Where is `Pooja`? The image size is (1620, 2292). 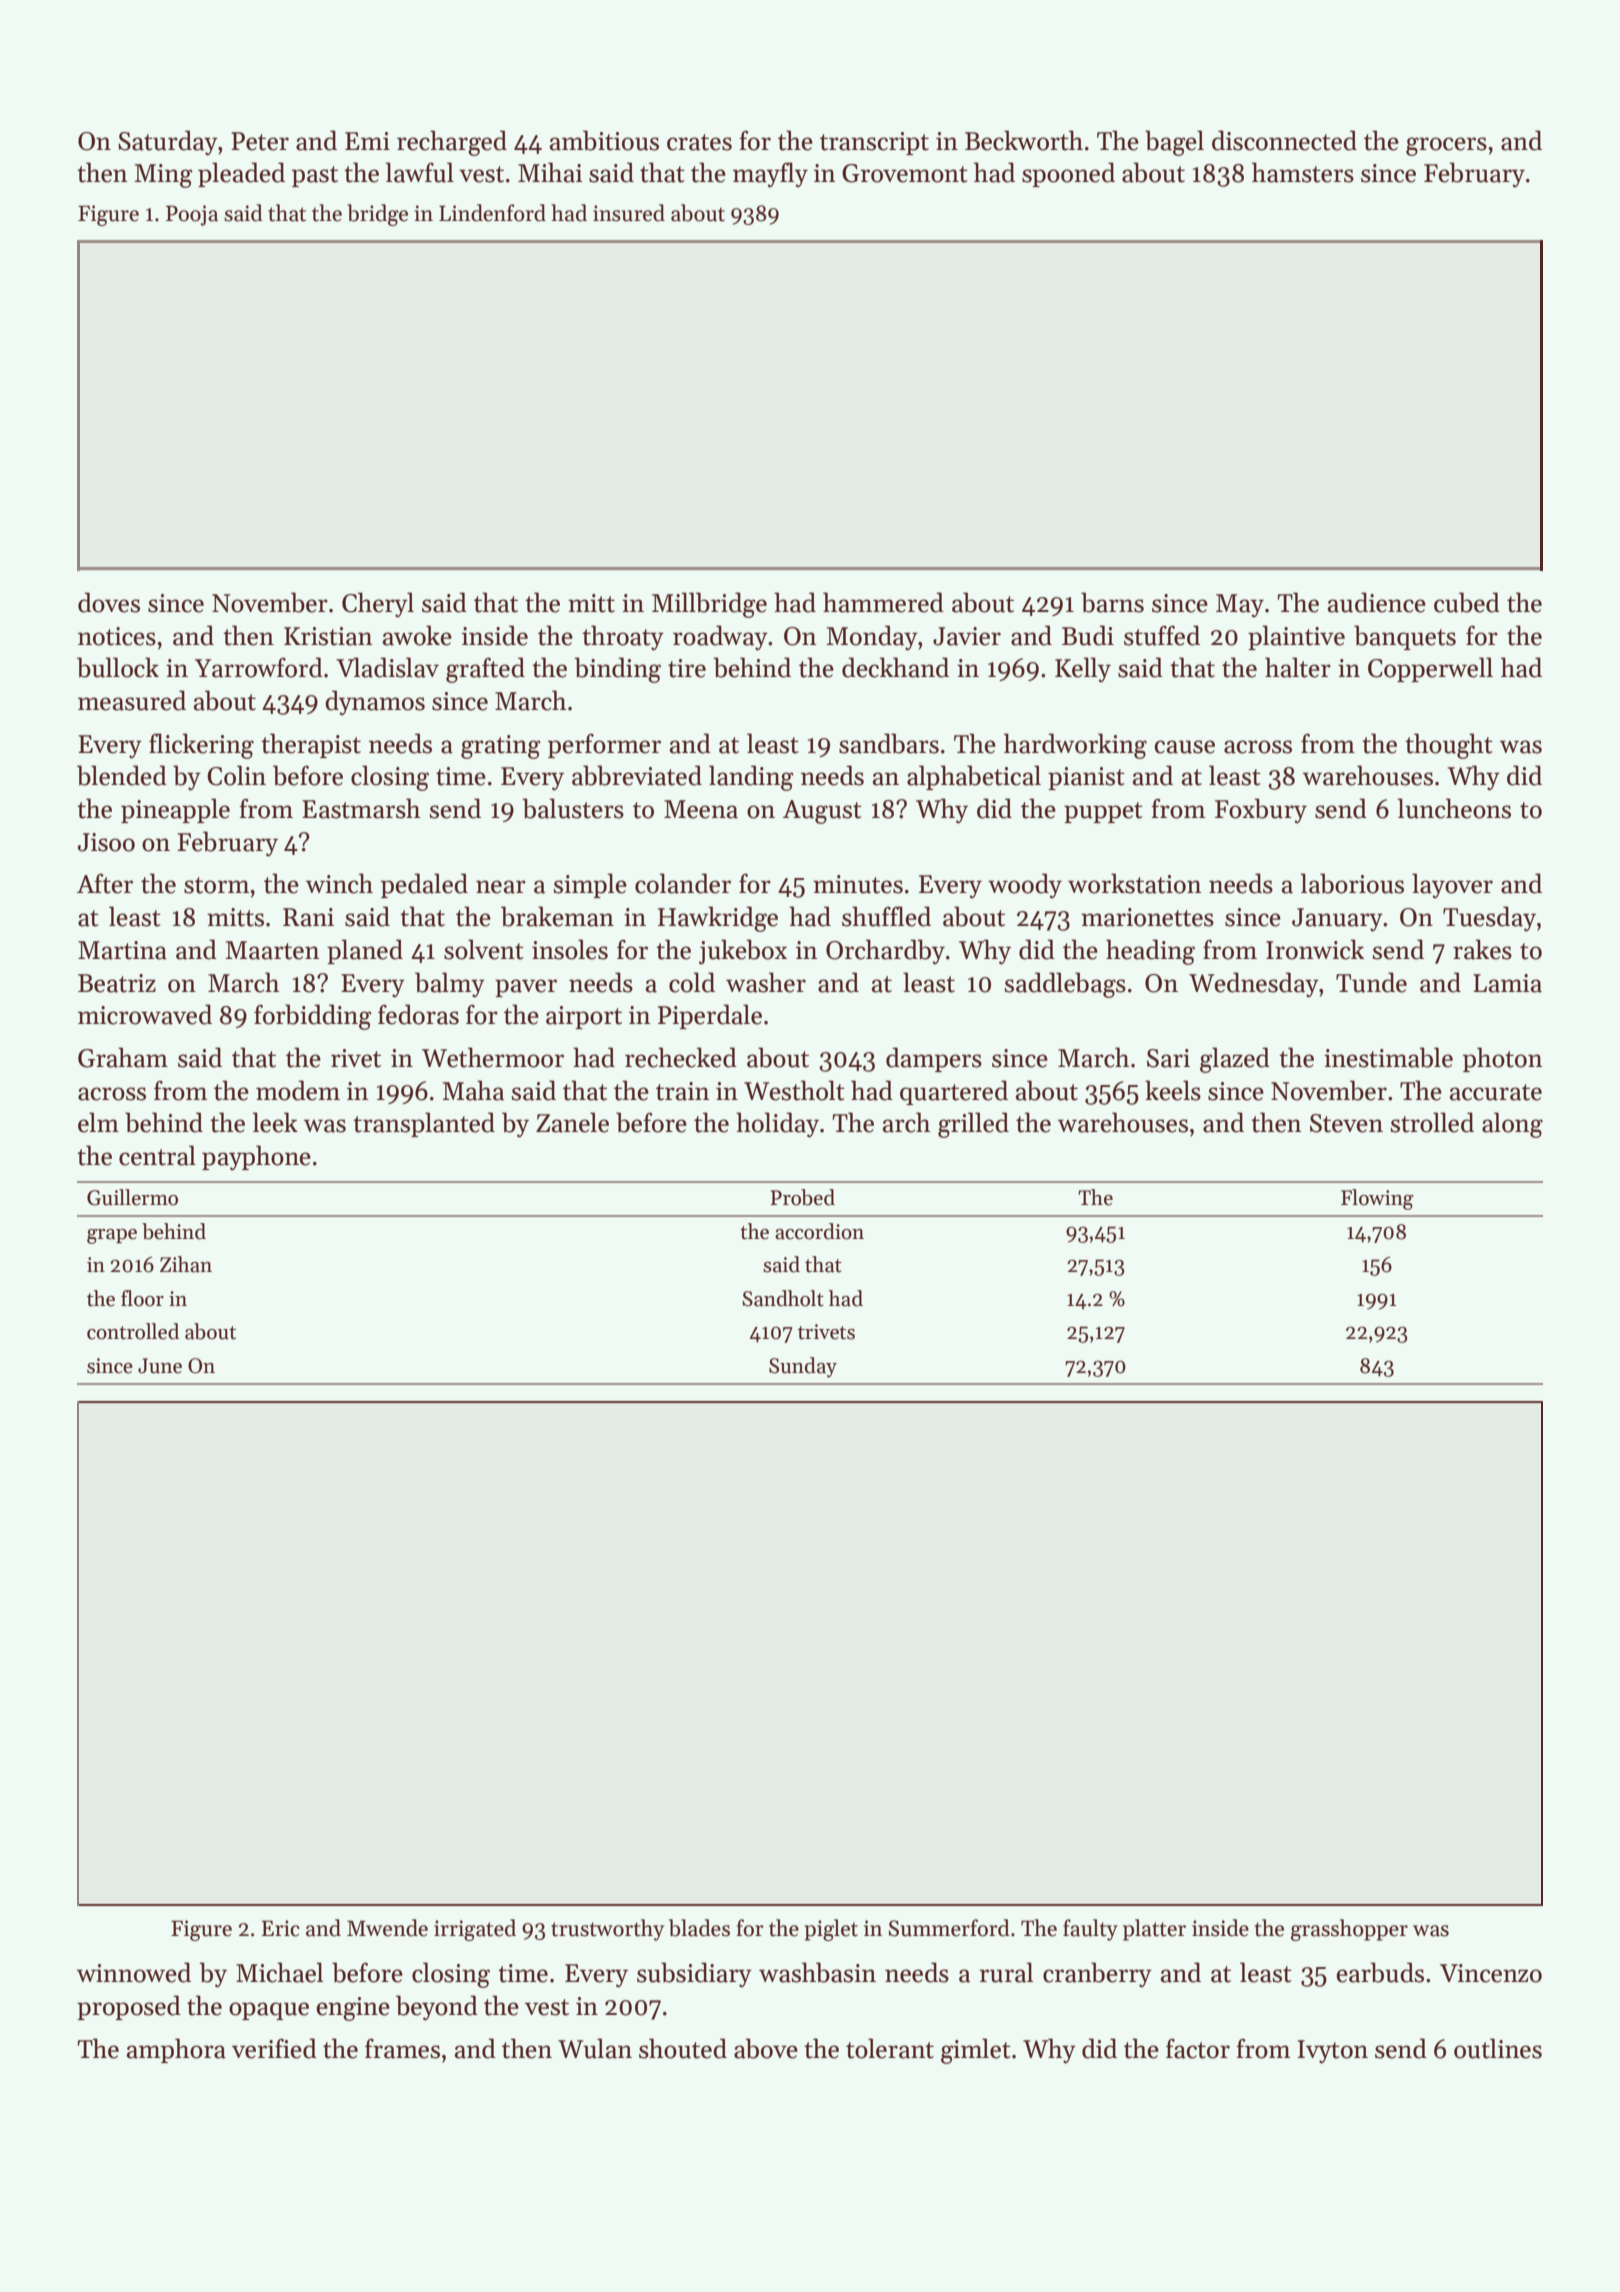
Pooja is located at coordinates (192, 215).
